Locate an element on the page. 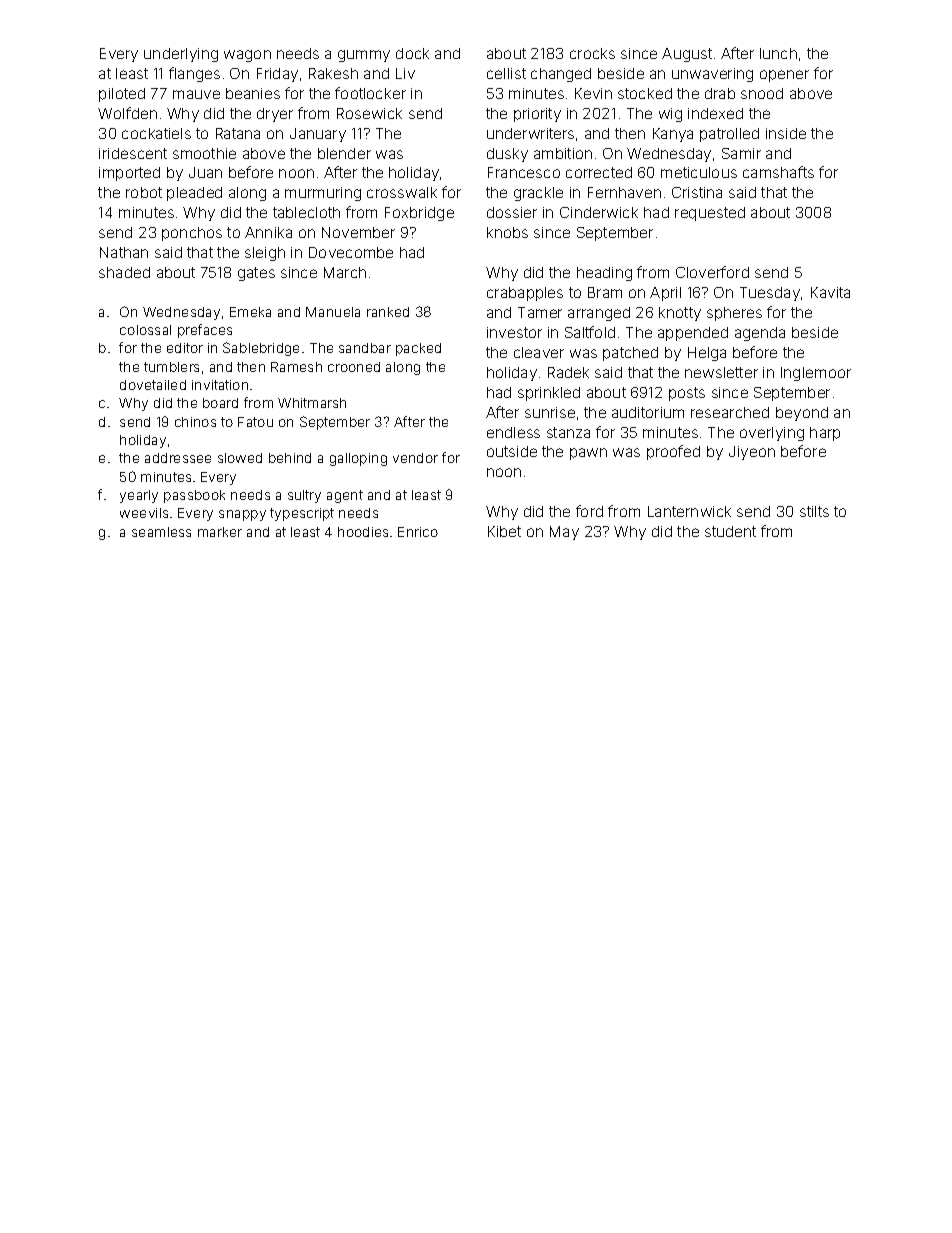 The width and height of the document is (952, 1233). gummy is located at coordinates (364, 56).
